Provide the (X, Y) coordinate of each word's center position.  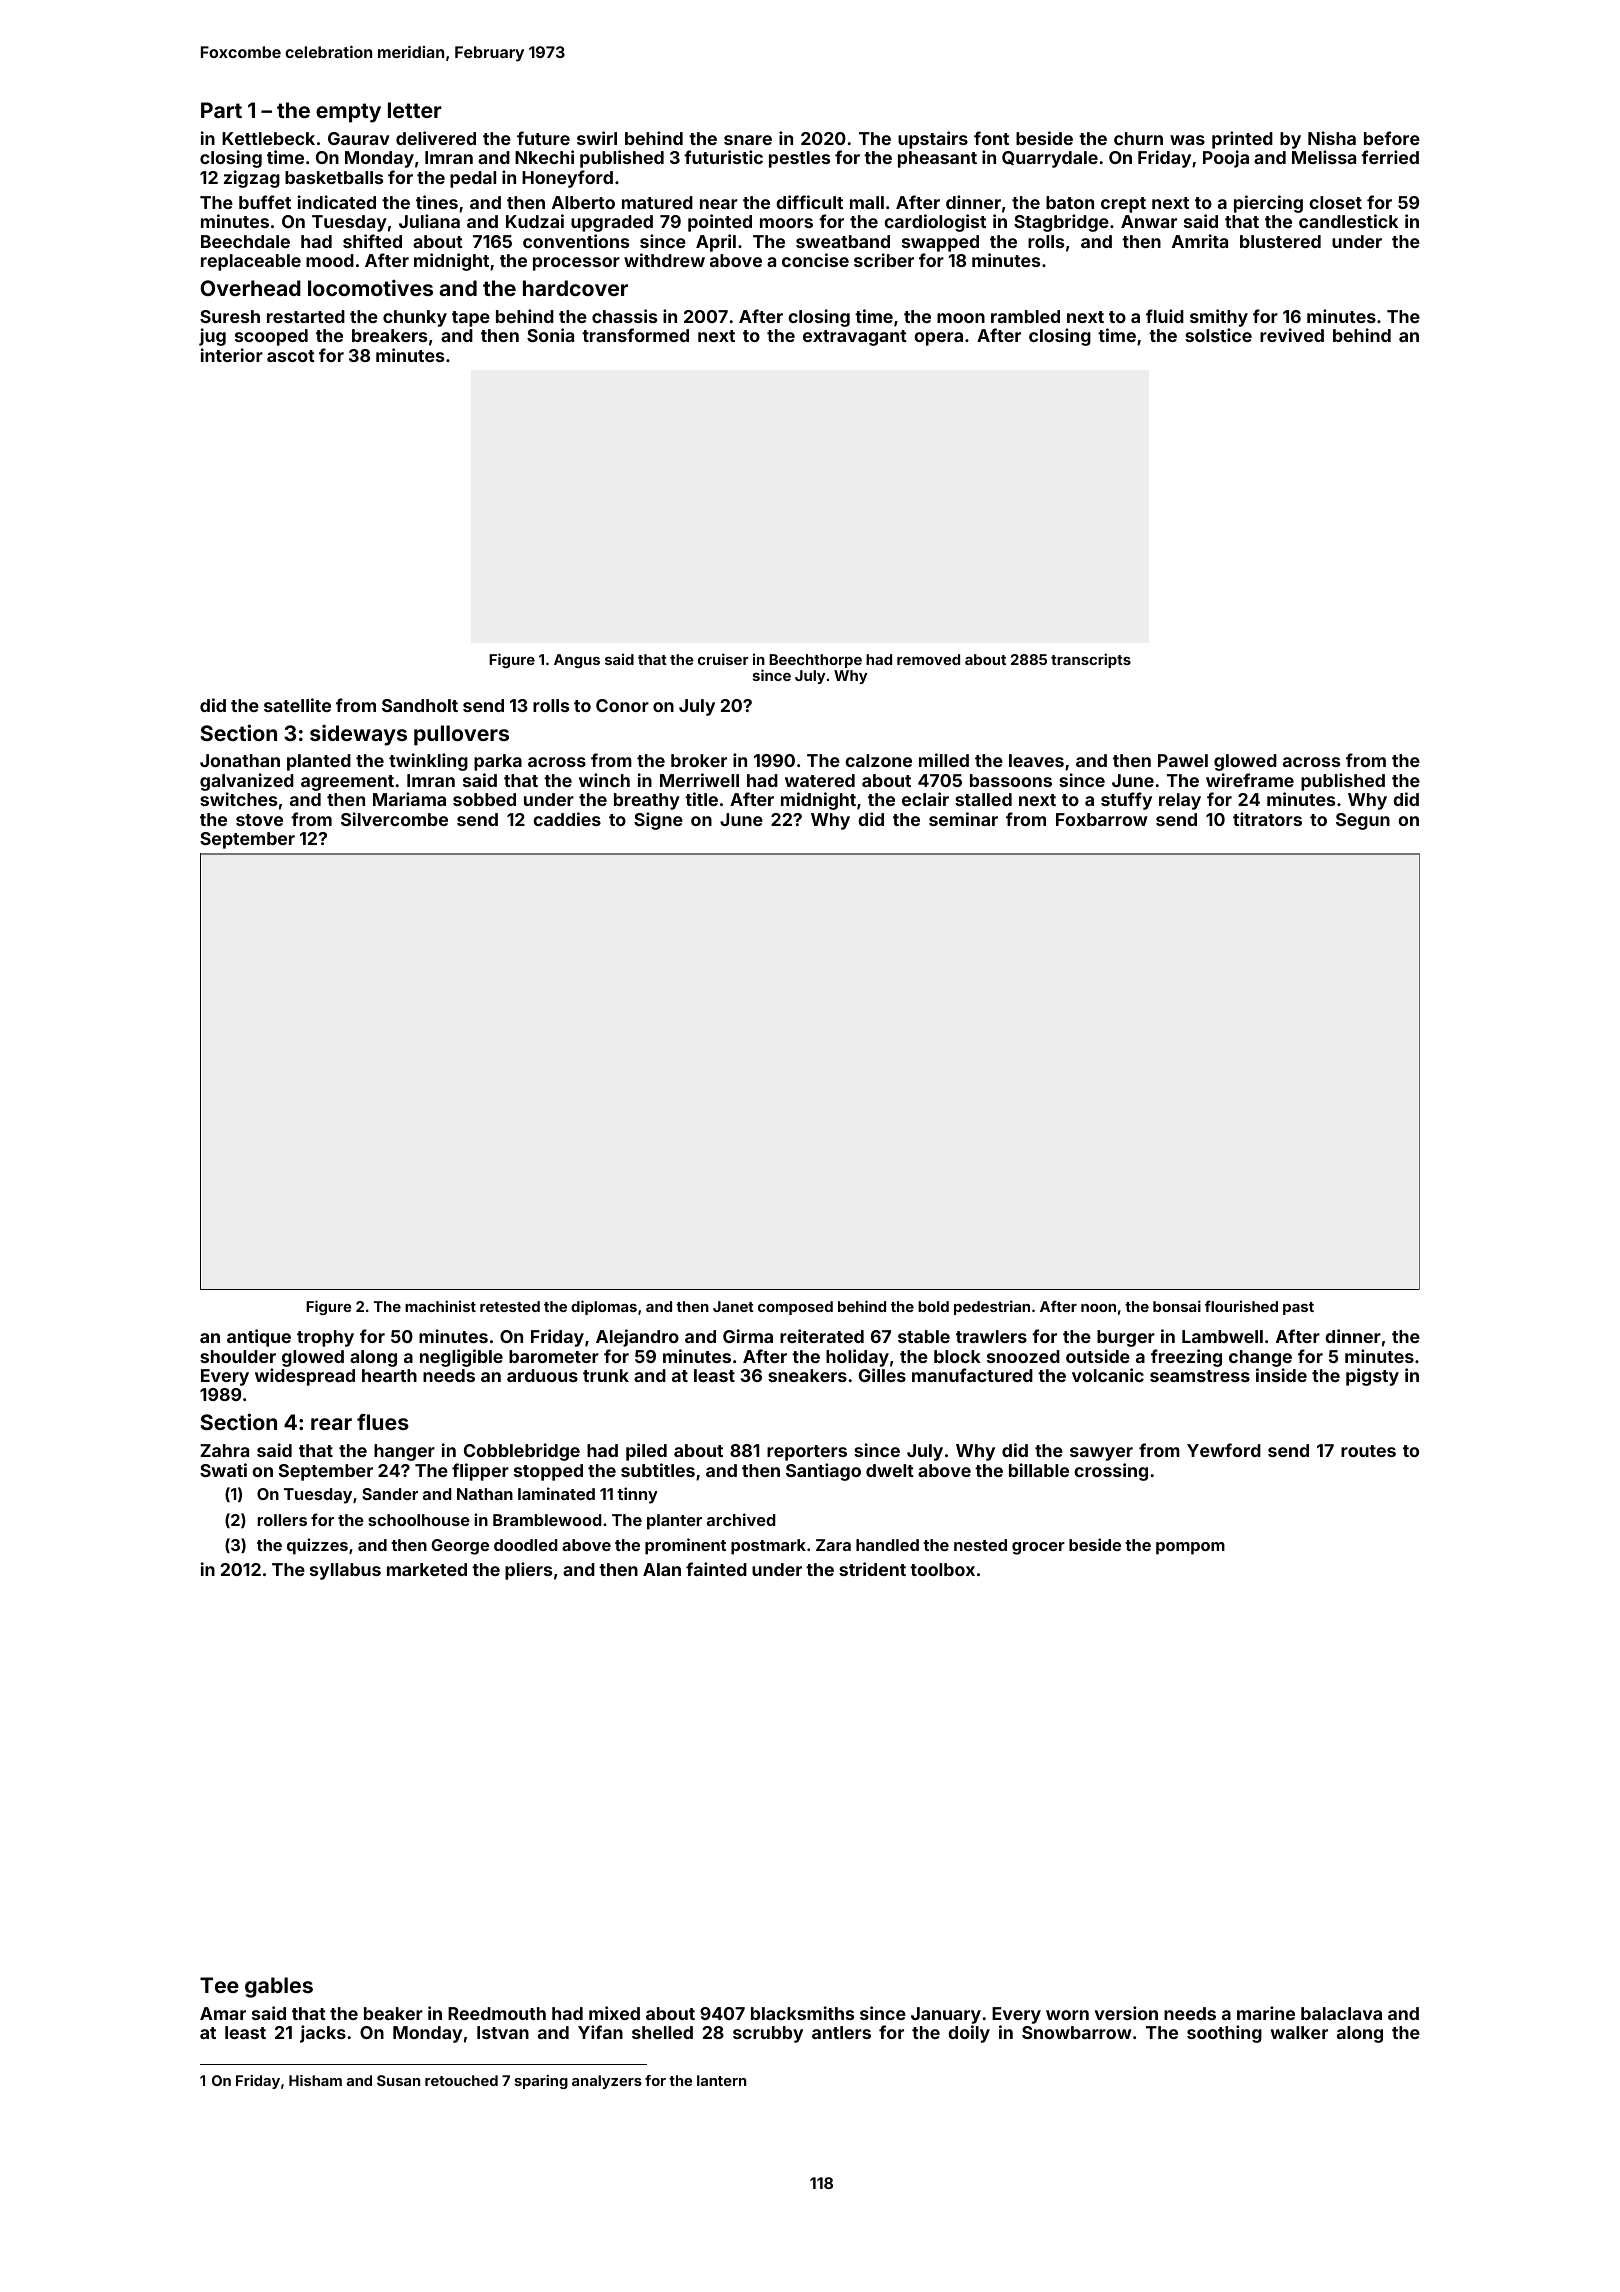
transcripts (1091, 660)
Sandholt (420, 705)
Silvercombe (394, 819)
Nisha (1332, 138)
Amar (223, 2013)
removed (928, 659)
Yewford (1224, 1450)
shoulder (238, 1356)
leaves (1036, 760)
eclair (925, 799)
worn (1067, 2015)
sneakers (807, 1375)
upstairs (933, 140)
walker (1299, 2032)
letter (415, 110)
